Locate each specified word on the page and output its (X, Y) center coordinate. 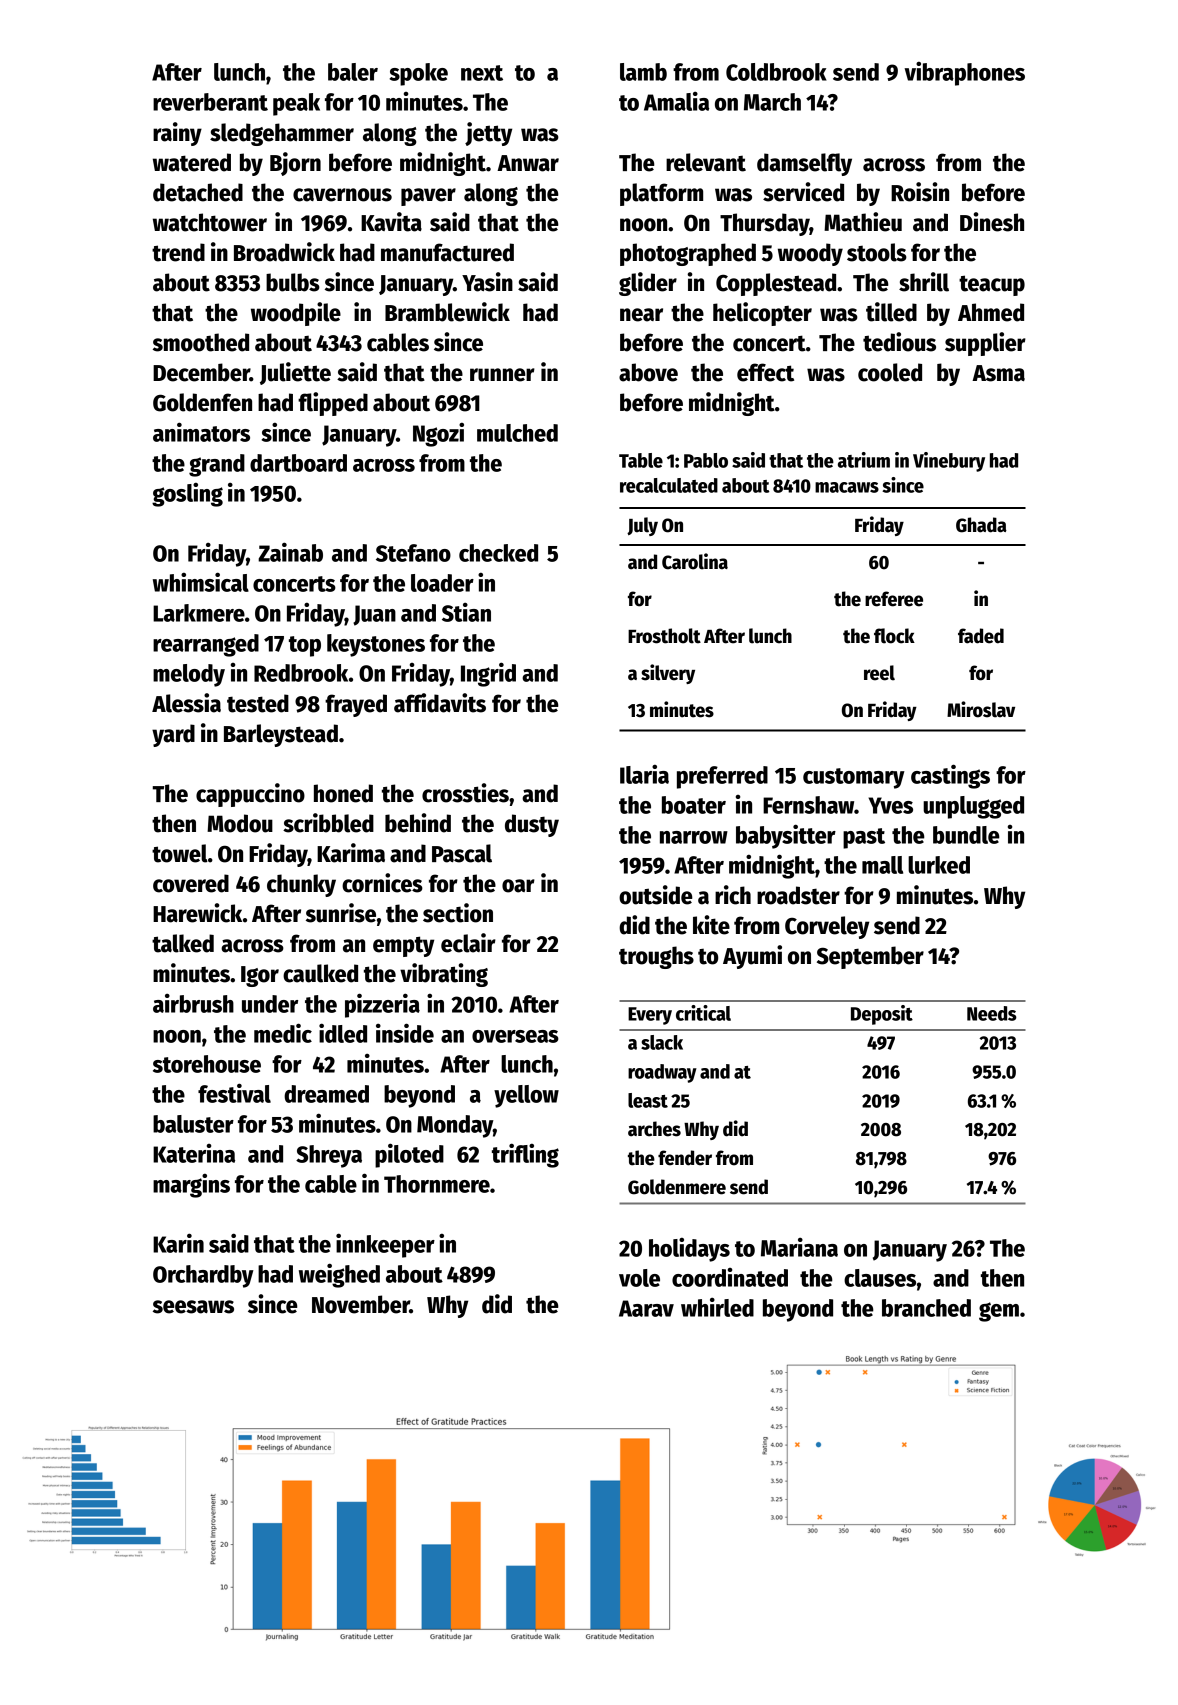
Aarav (646, 1308)
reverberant (210, 102)
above (648, 372)
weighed (339, 1275)
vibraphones (965, 74)
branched (926, 1308)
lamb (643, 72)
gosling (187, 495)
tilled (891, 312)
